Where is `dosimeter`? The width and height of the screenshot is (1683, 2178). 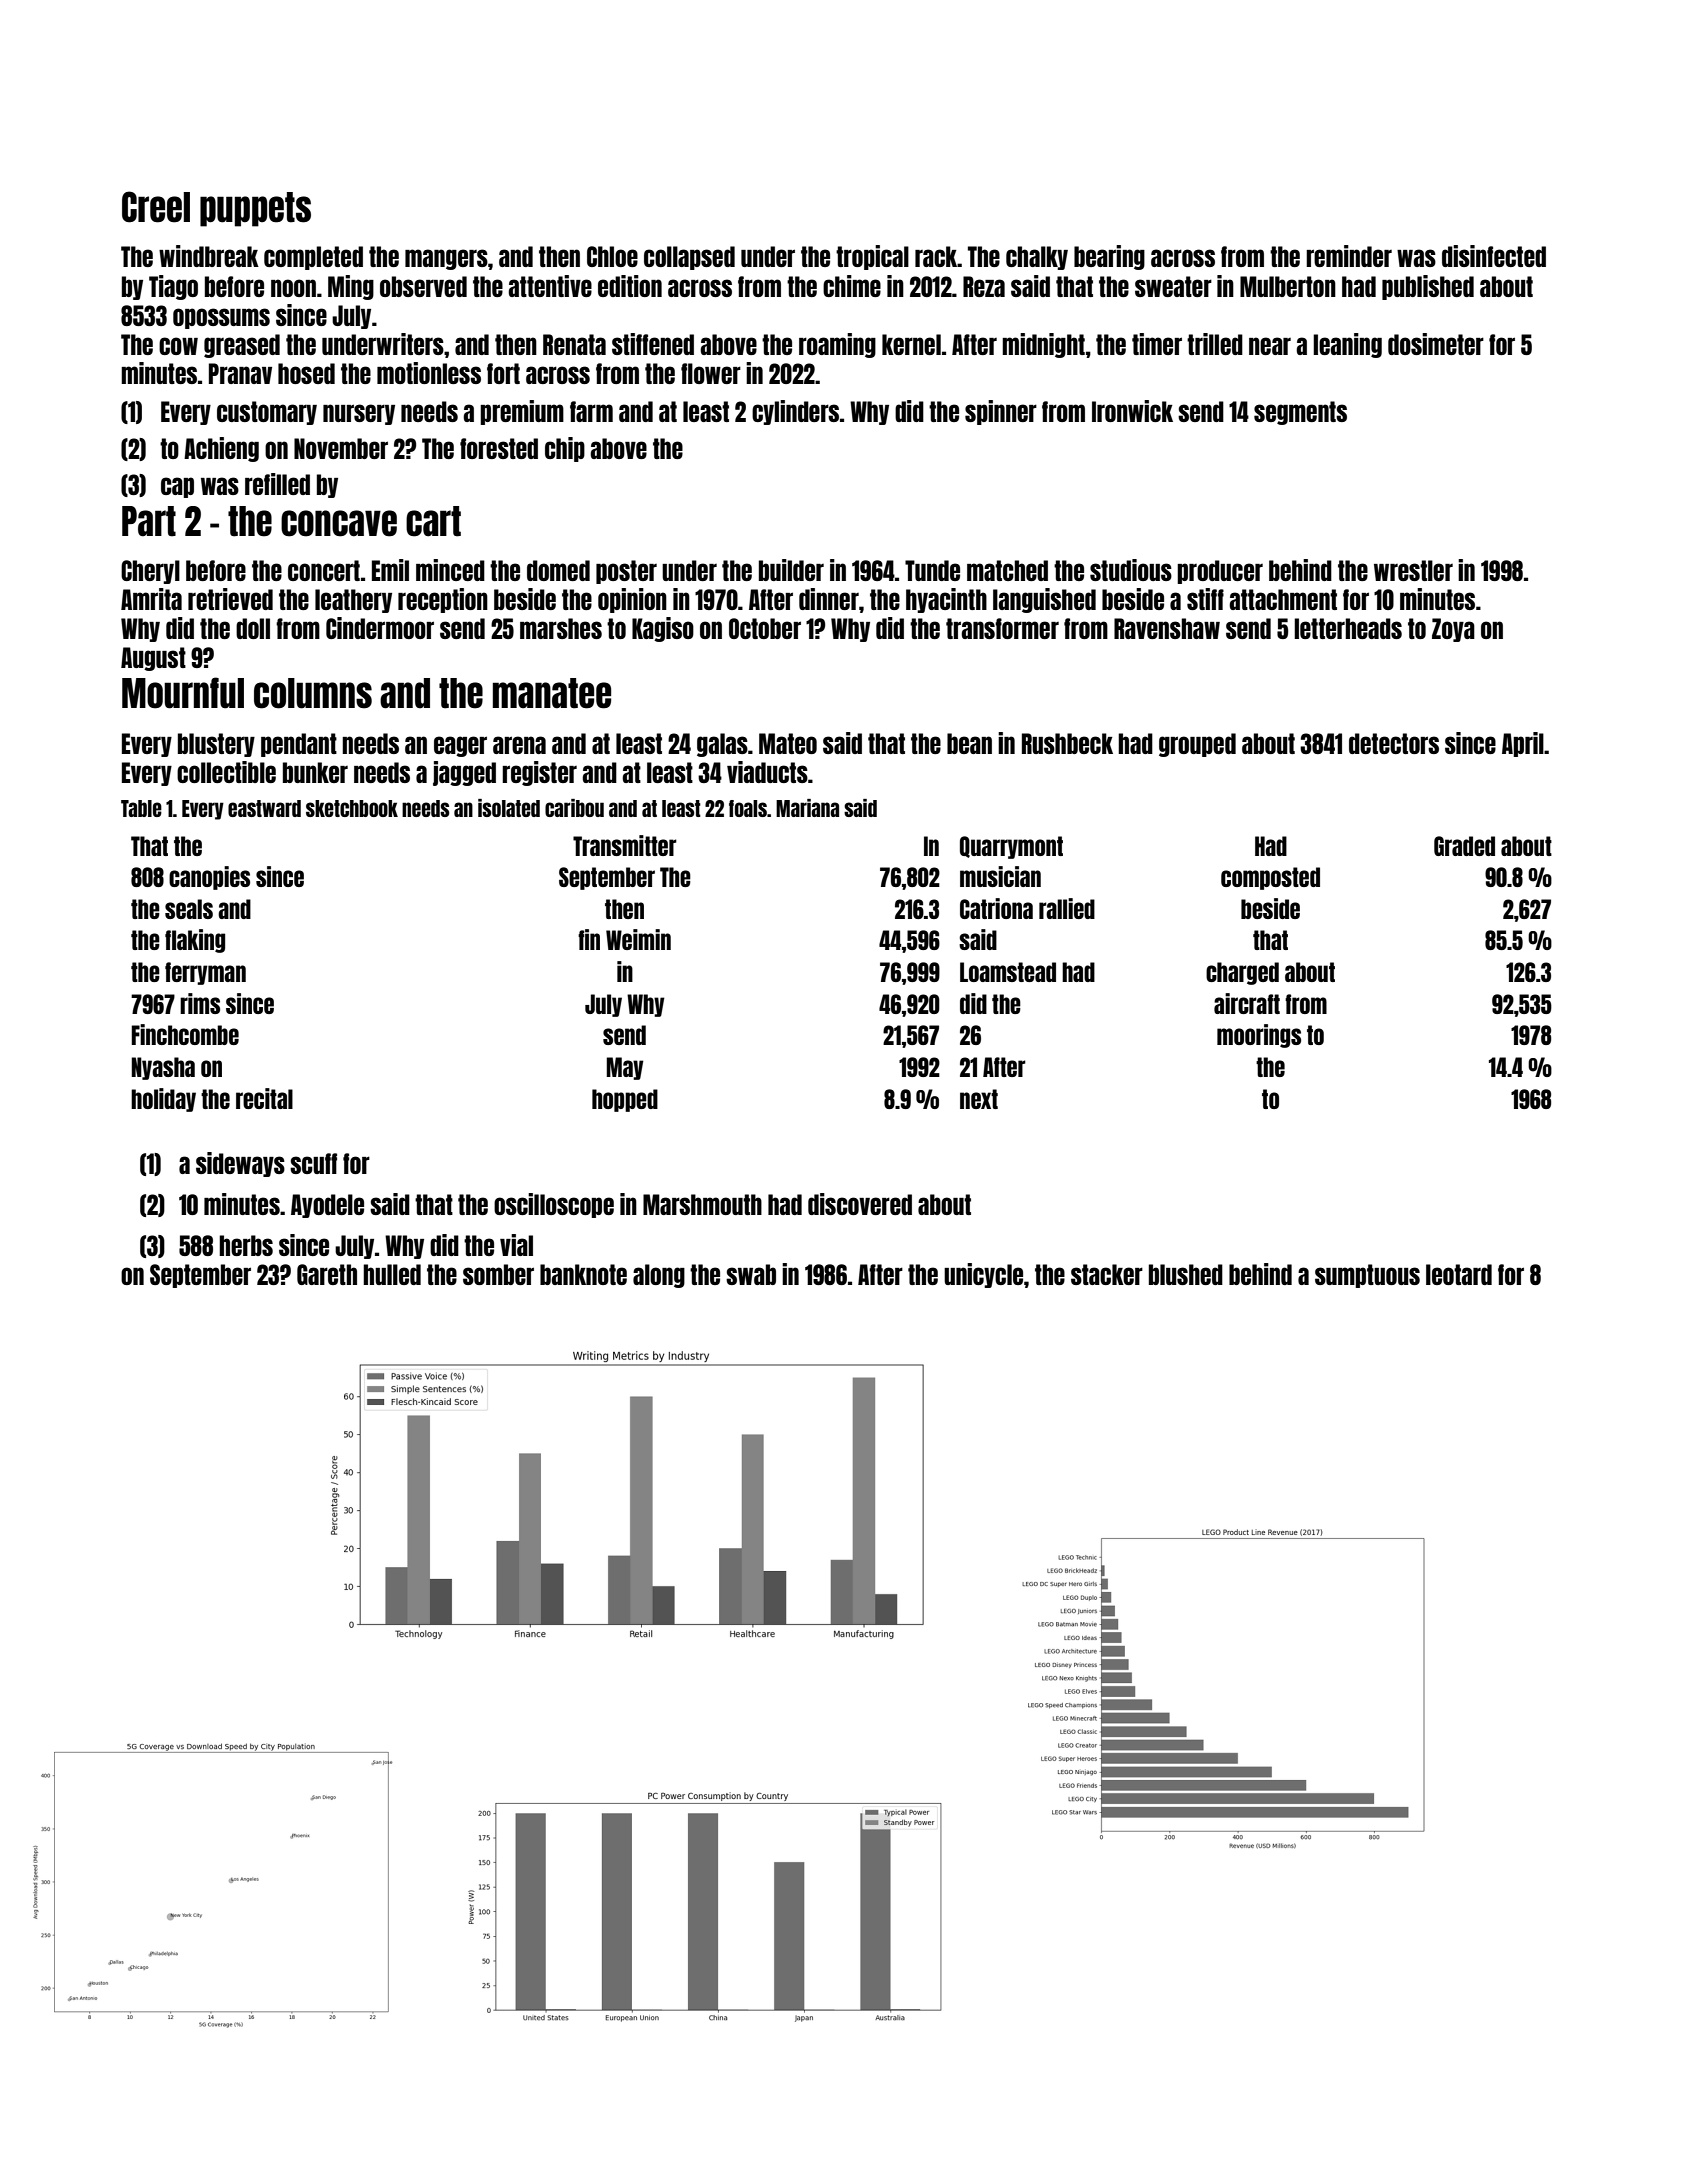 dosimeter is located at coordinates (1436, 344).
